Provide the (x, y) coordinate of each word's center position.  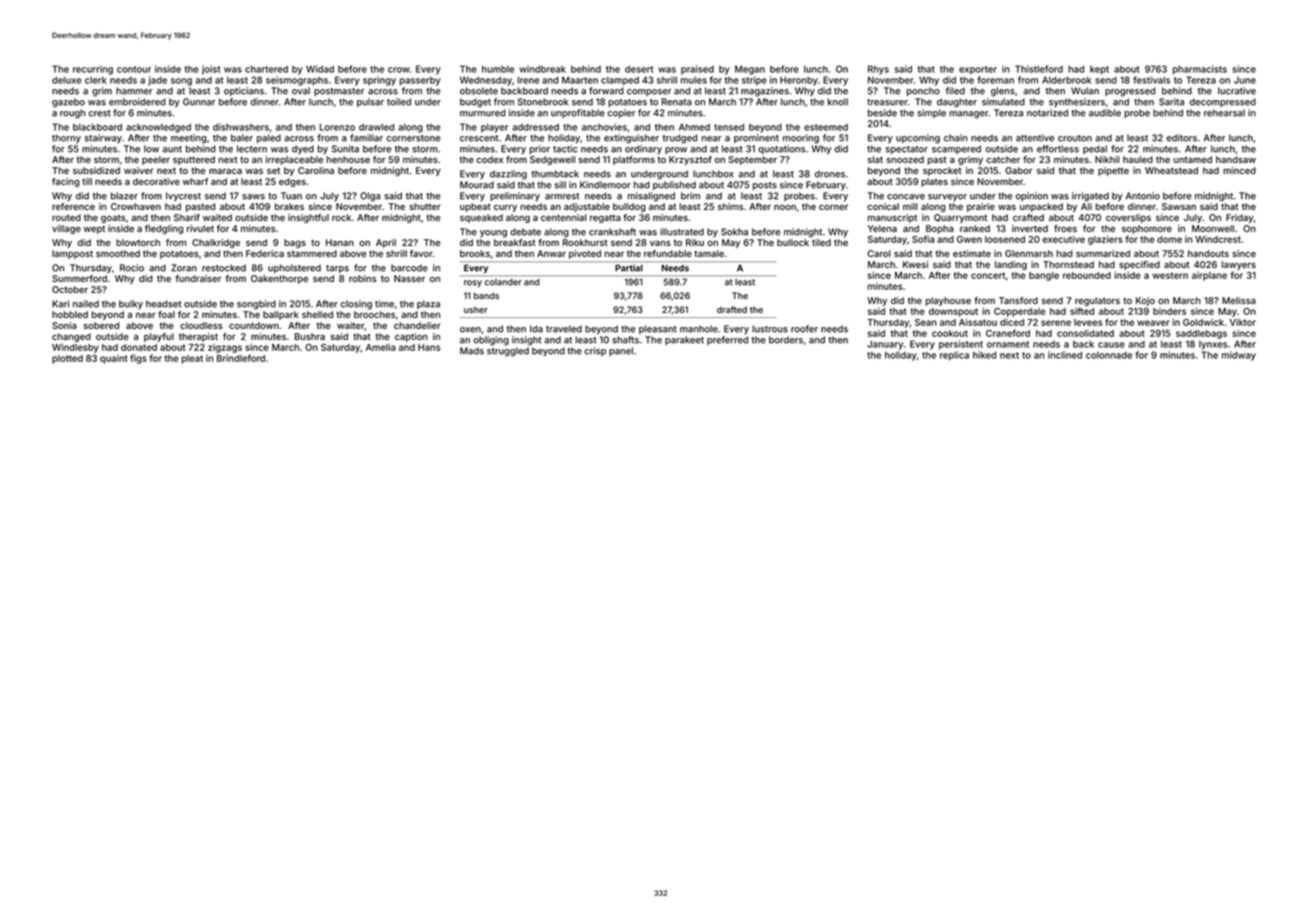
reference (73, 206)
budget (475, 103)
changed (71, 337)
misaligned (651, 197)
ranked (975, 228)
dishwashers (241, 127)
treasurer (887, 102)
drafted (732, 309)
